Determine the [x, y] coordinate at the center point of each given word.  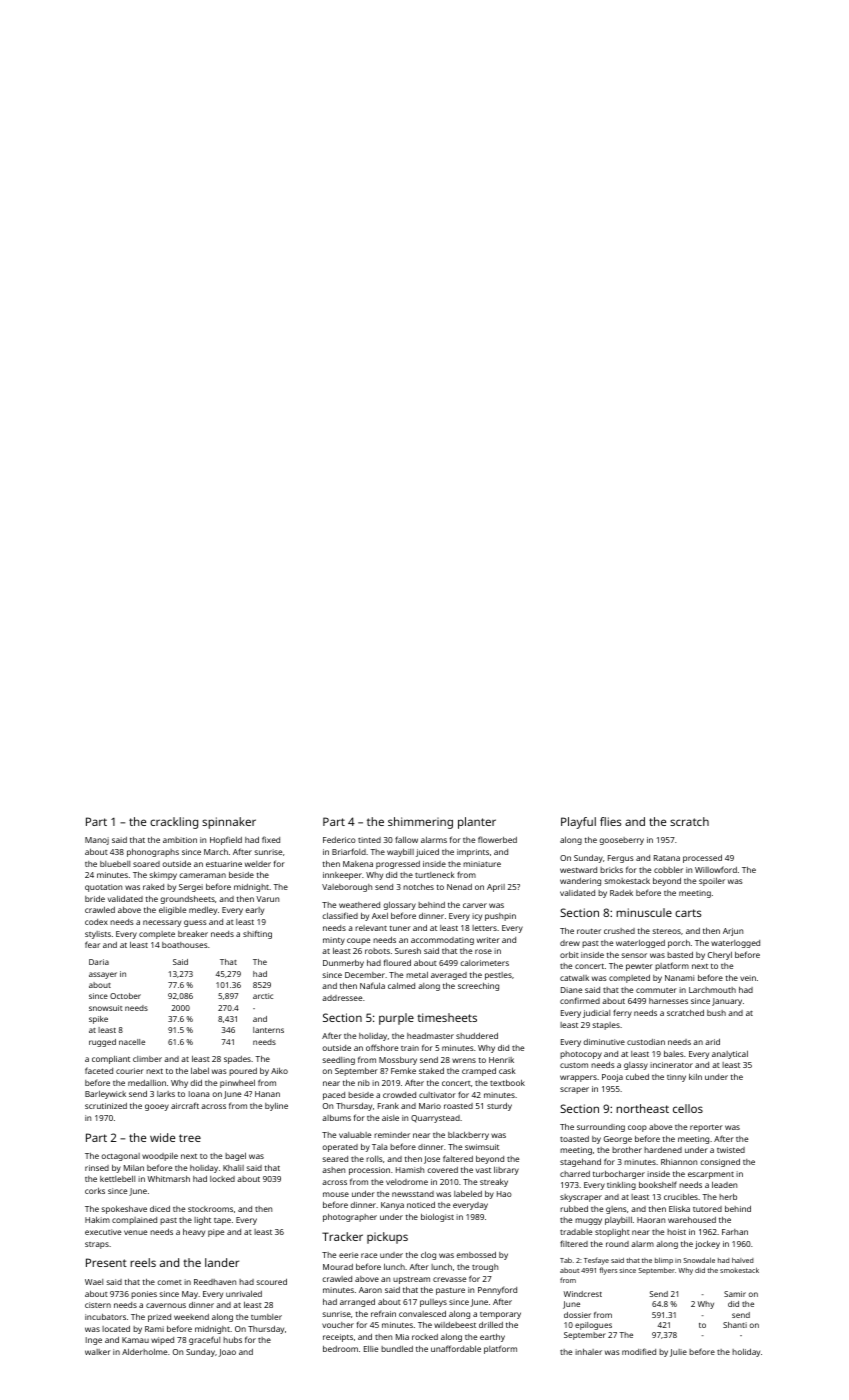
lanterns [268, 1030]
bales [674, 1054]
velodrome [407, 1182]
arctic [263, 996]
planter [477, 823]
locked [222, 1179]
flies [610, 821]
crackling [174, 823]
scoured [271, 1282]
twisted [731, 1150]
